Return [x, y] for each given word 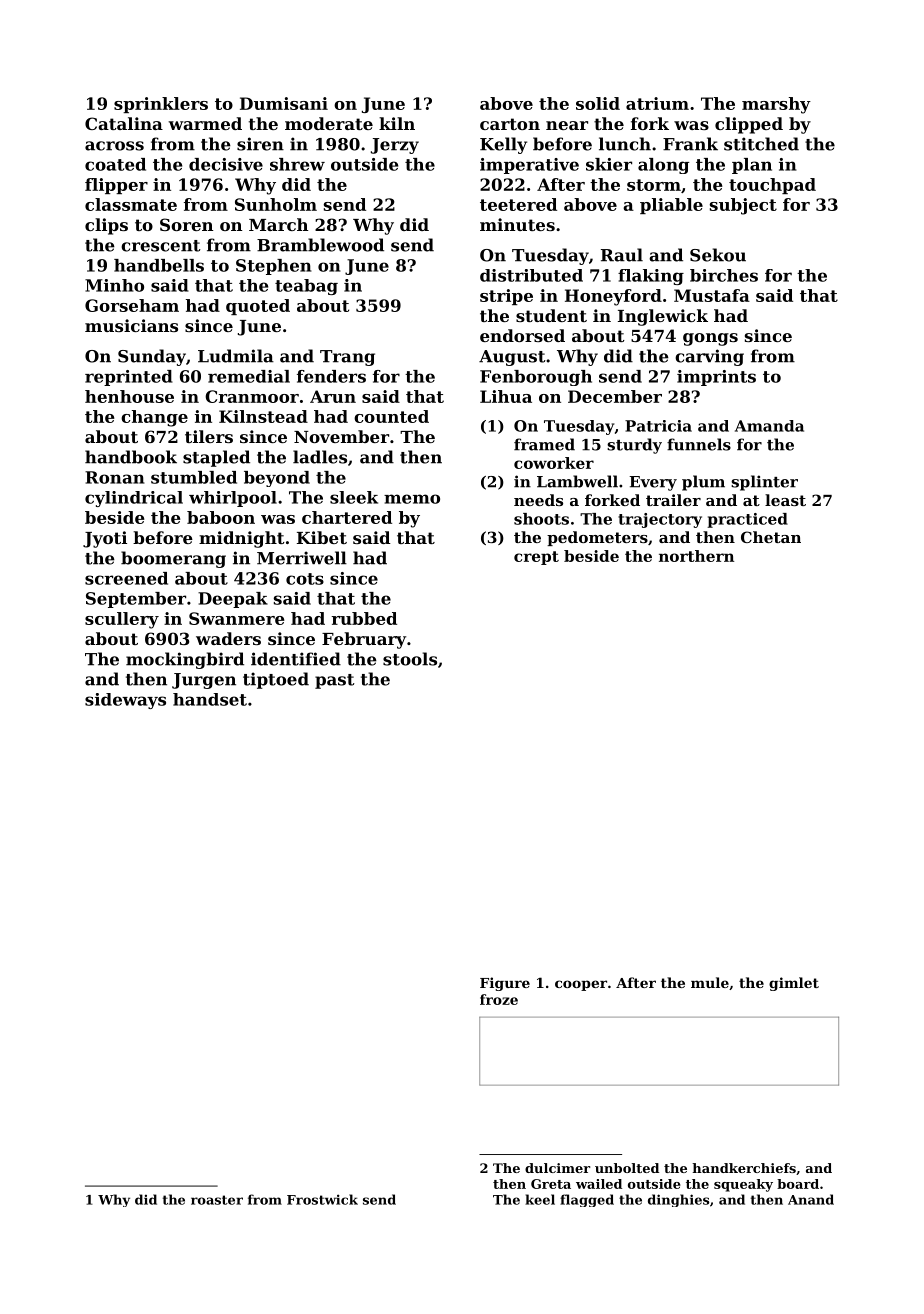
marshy [776, 105]
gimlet [794, 984]
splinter [764, 483]
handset [210, 699]
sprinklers [161, 105]
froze [499, 999]
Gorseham [132, 305]
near [567, 125]
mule [710, 982]
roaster [217, 1200]
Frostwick [322, 1199]
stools [410, 659]
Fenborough [536, 378]
